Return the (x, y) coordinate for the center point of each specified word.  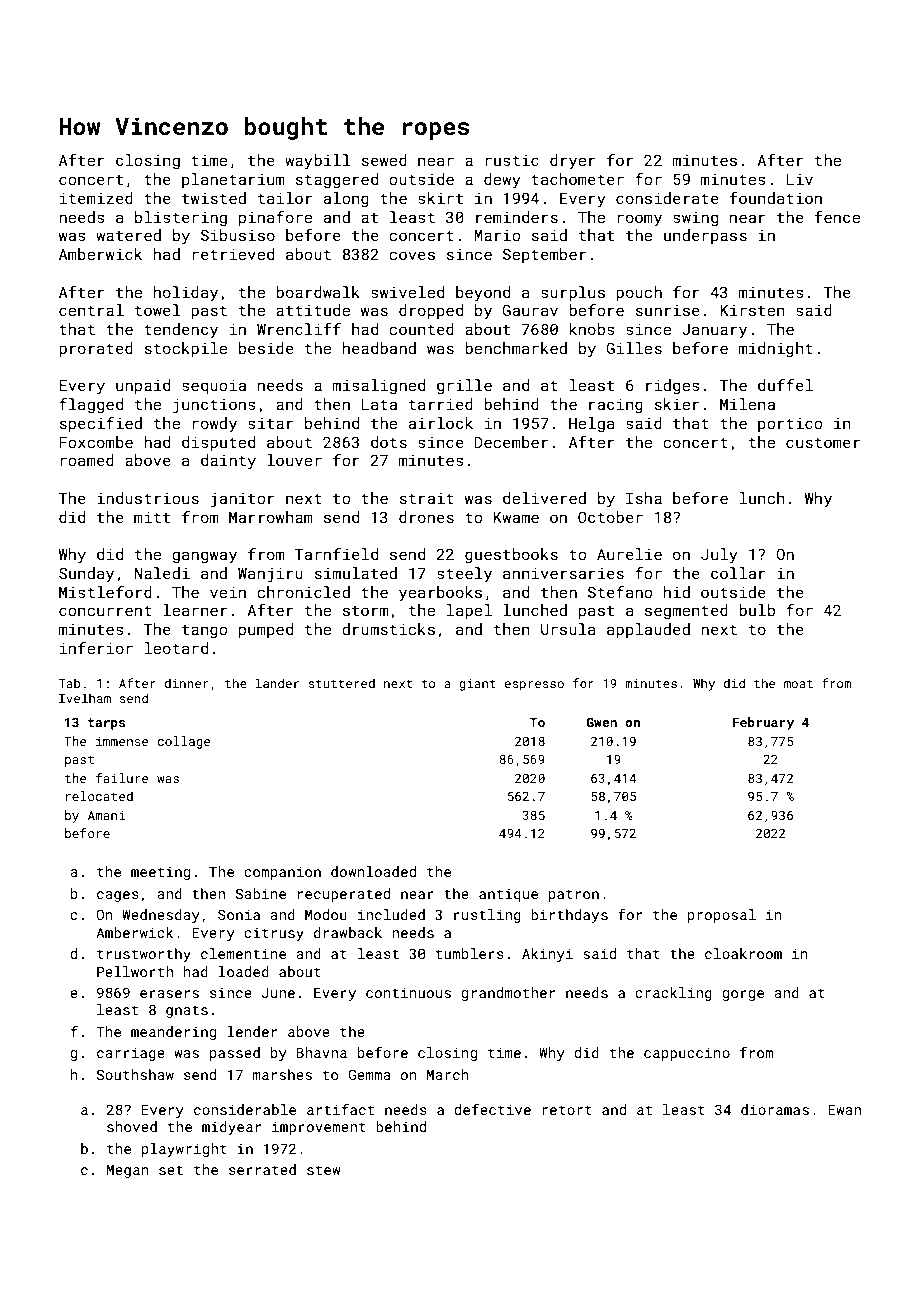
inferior (96, 648)
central (91, 310)
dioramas (775, 1109)
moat (798, 683)
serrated (262, 1169)
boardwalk (318, 292)
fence (837, 217)
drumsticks (388, 629)
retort (567, 1110)
